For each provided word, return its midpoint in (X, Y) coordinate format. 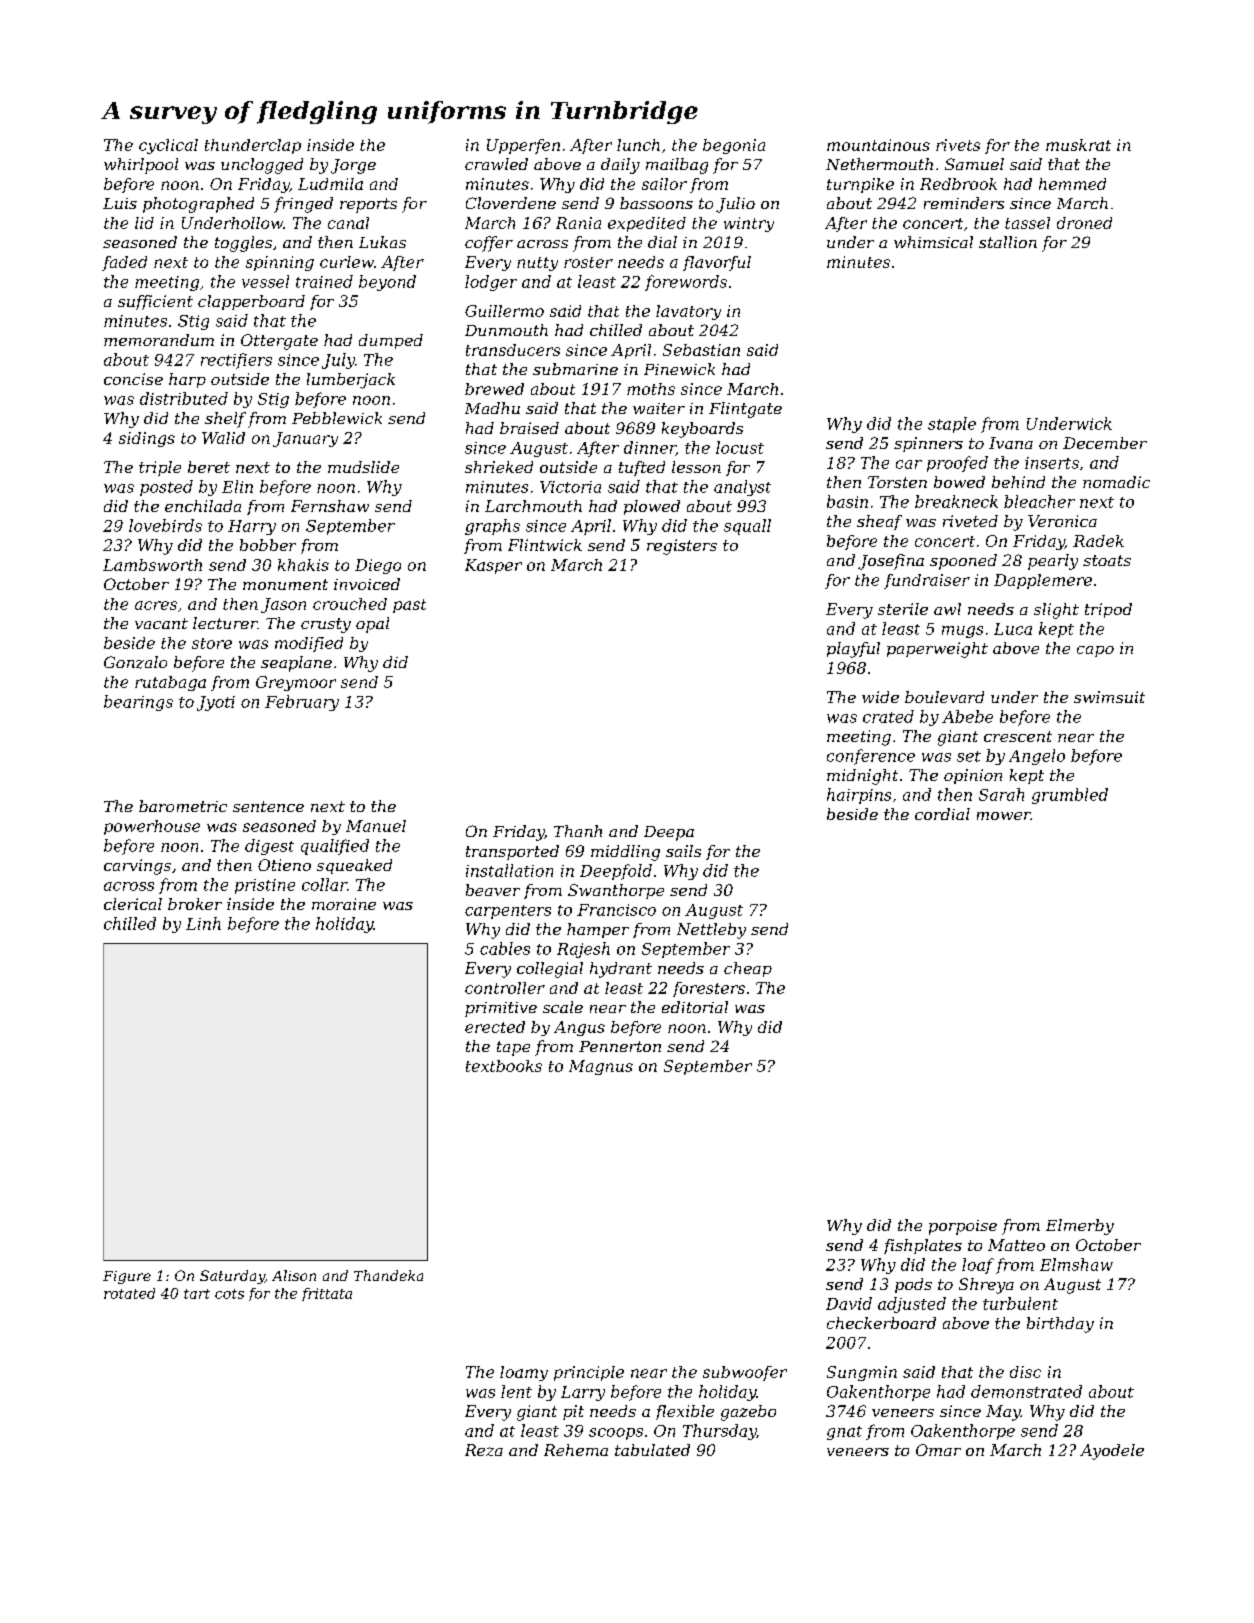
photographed (198, 205)
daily (620, 166)
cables (505, 948)
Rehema (576, 1450)
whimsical (933, 242)
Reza (484, 1450)
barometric (183, 806)
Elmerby (1080, 1227)
